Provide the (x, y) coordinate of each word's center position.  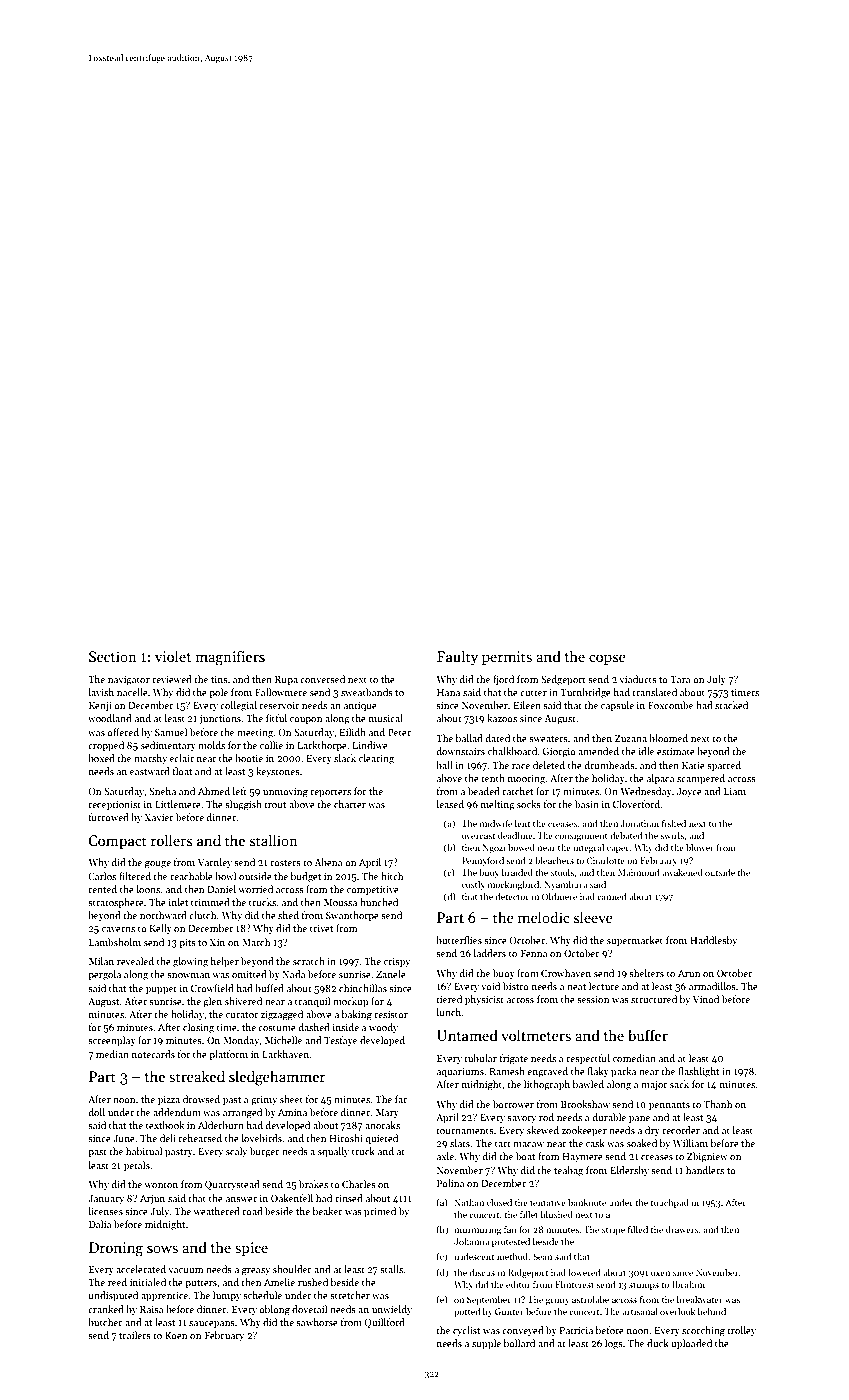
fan (510, 1229)
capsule (617, 706)
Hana (448, 692)
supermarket (635, 941)
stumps (644, 1286)
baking (357, 1015)
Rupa (286, 680)
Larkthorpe (322, 746)
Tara (680, 679)
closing (198, 1028)
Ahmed (214, 791)
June (124, 1138)
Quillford (384, 1323)
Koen (176, 1335)
